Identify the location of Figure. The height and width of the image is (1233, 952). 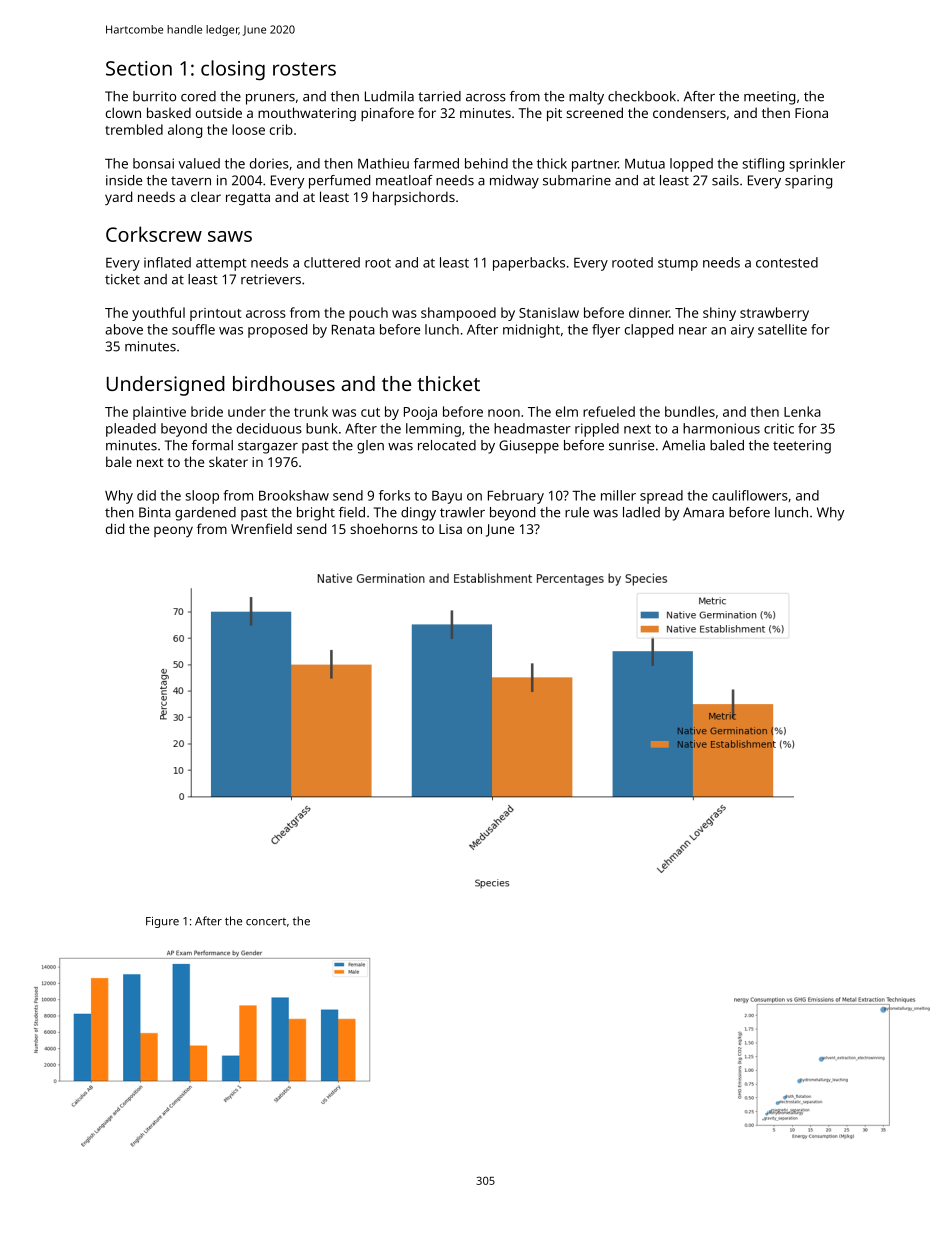
(162, 922).
